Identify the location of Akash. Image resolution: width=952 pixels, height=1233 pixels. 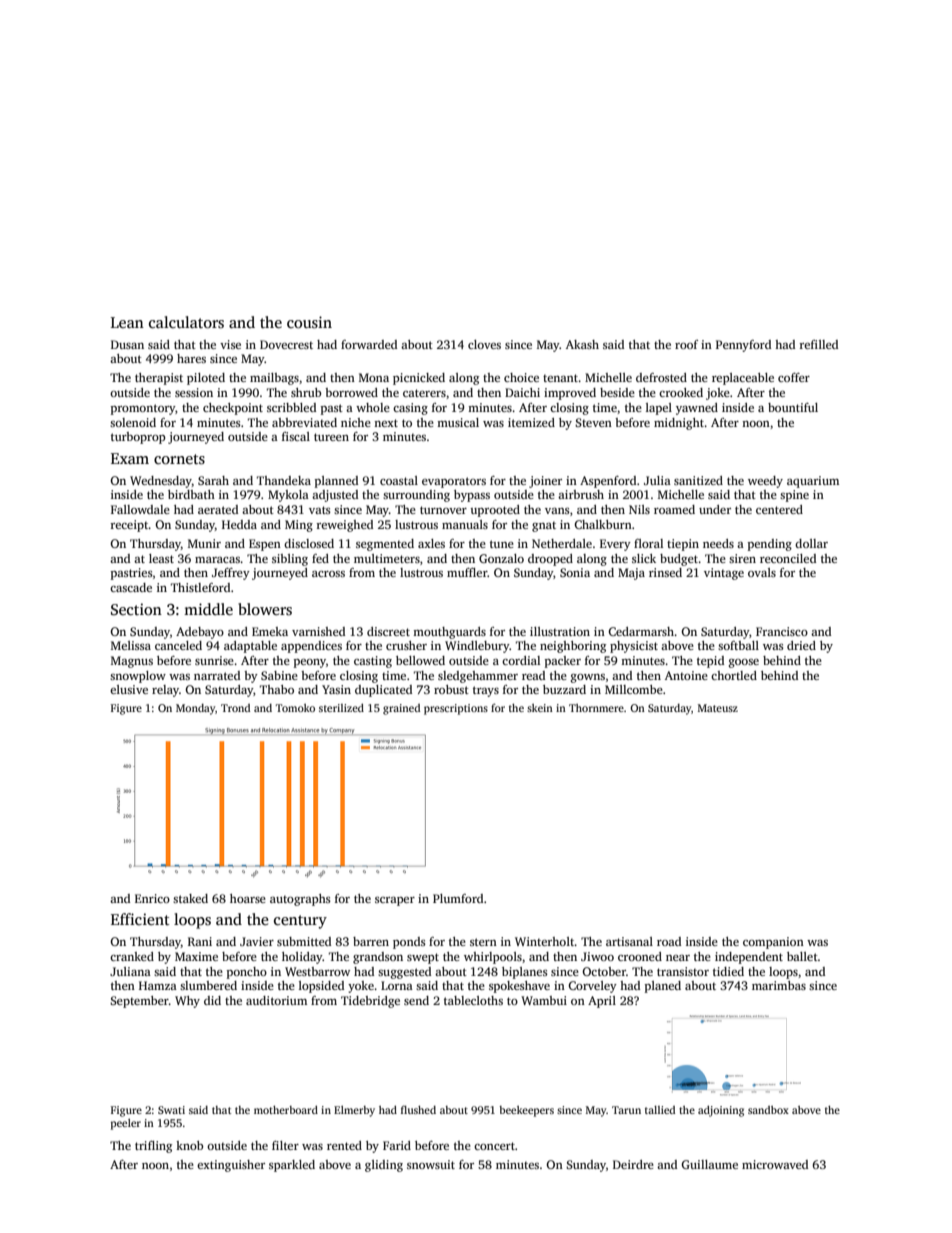
(582, 344).
